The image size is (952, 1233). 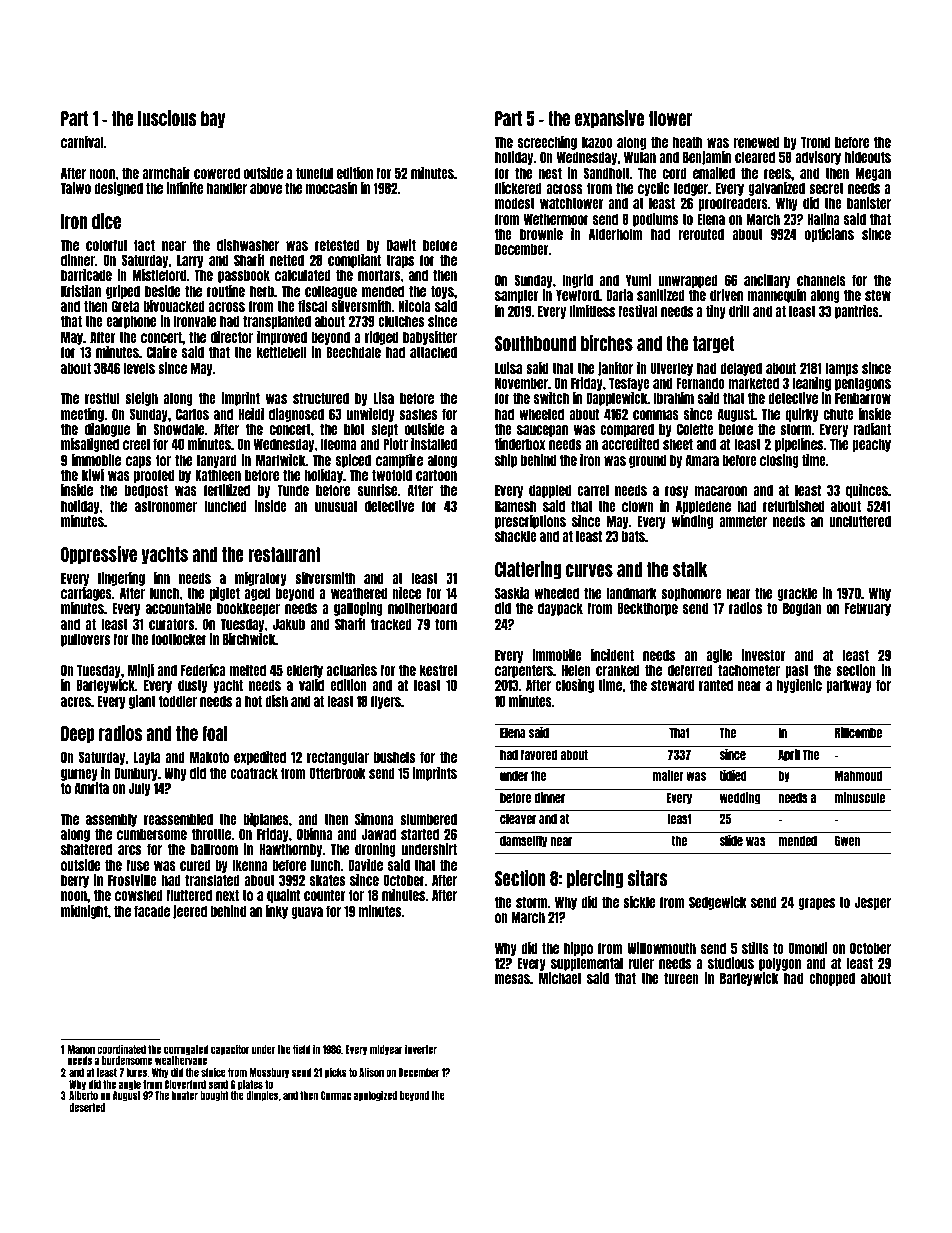 What do you see at coordinates (87, 1107) in the image?
I see `deserted` at bounding box center [87, 1107].
